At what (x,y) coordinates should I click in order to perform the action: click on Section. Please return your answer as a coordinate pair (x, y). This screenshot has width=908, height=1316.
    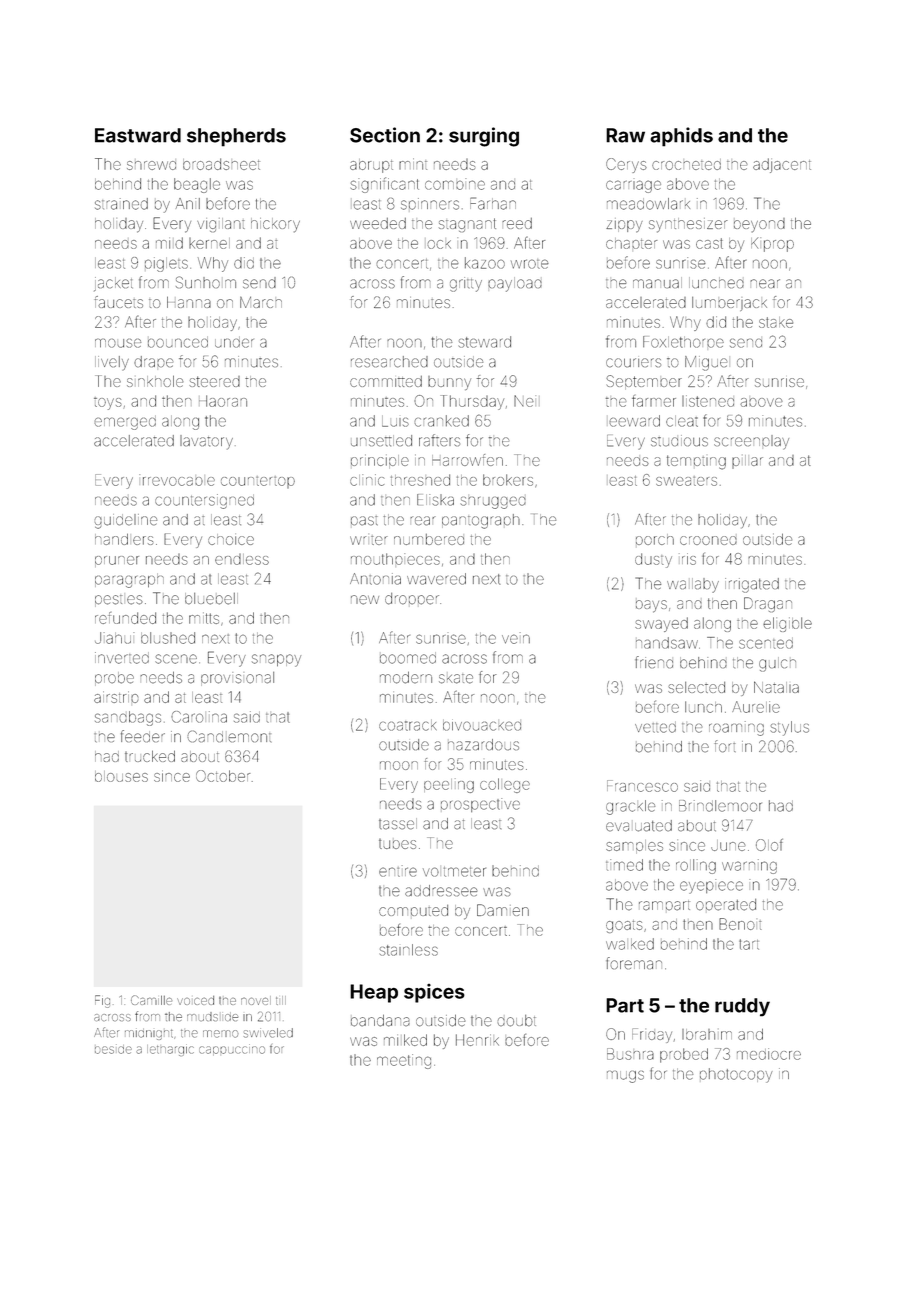
    Looking at the image, I should click on (385, 135).
